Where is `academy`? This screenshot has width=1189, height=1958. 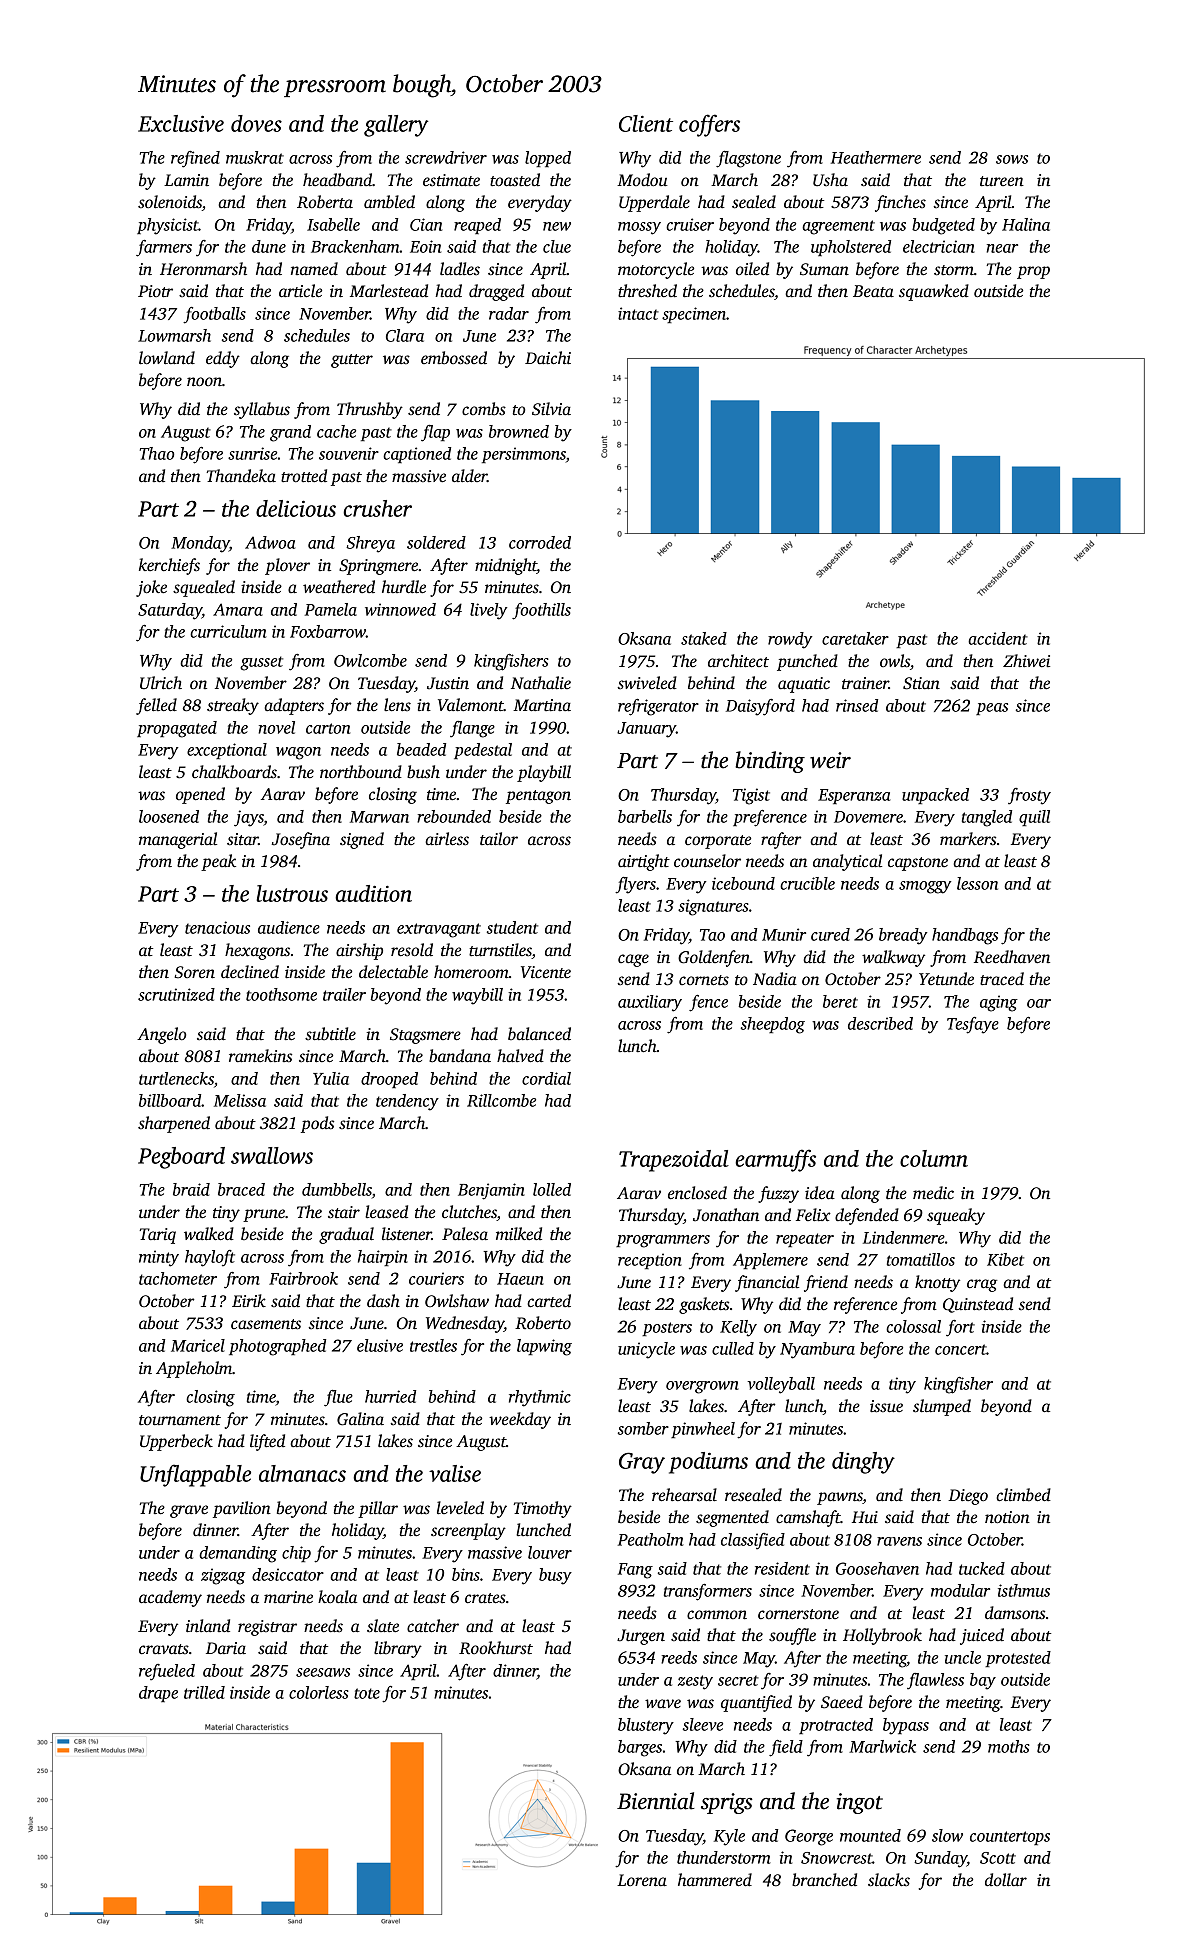
academy is located at coordinates (170, 1598).
